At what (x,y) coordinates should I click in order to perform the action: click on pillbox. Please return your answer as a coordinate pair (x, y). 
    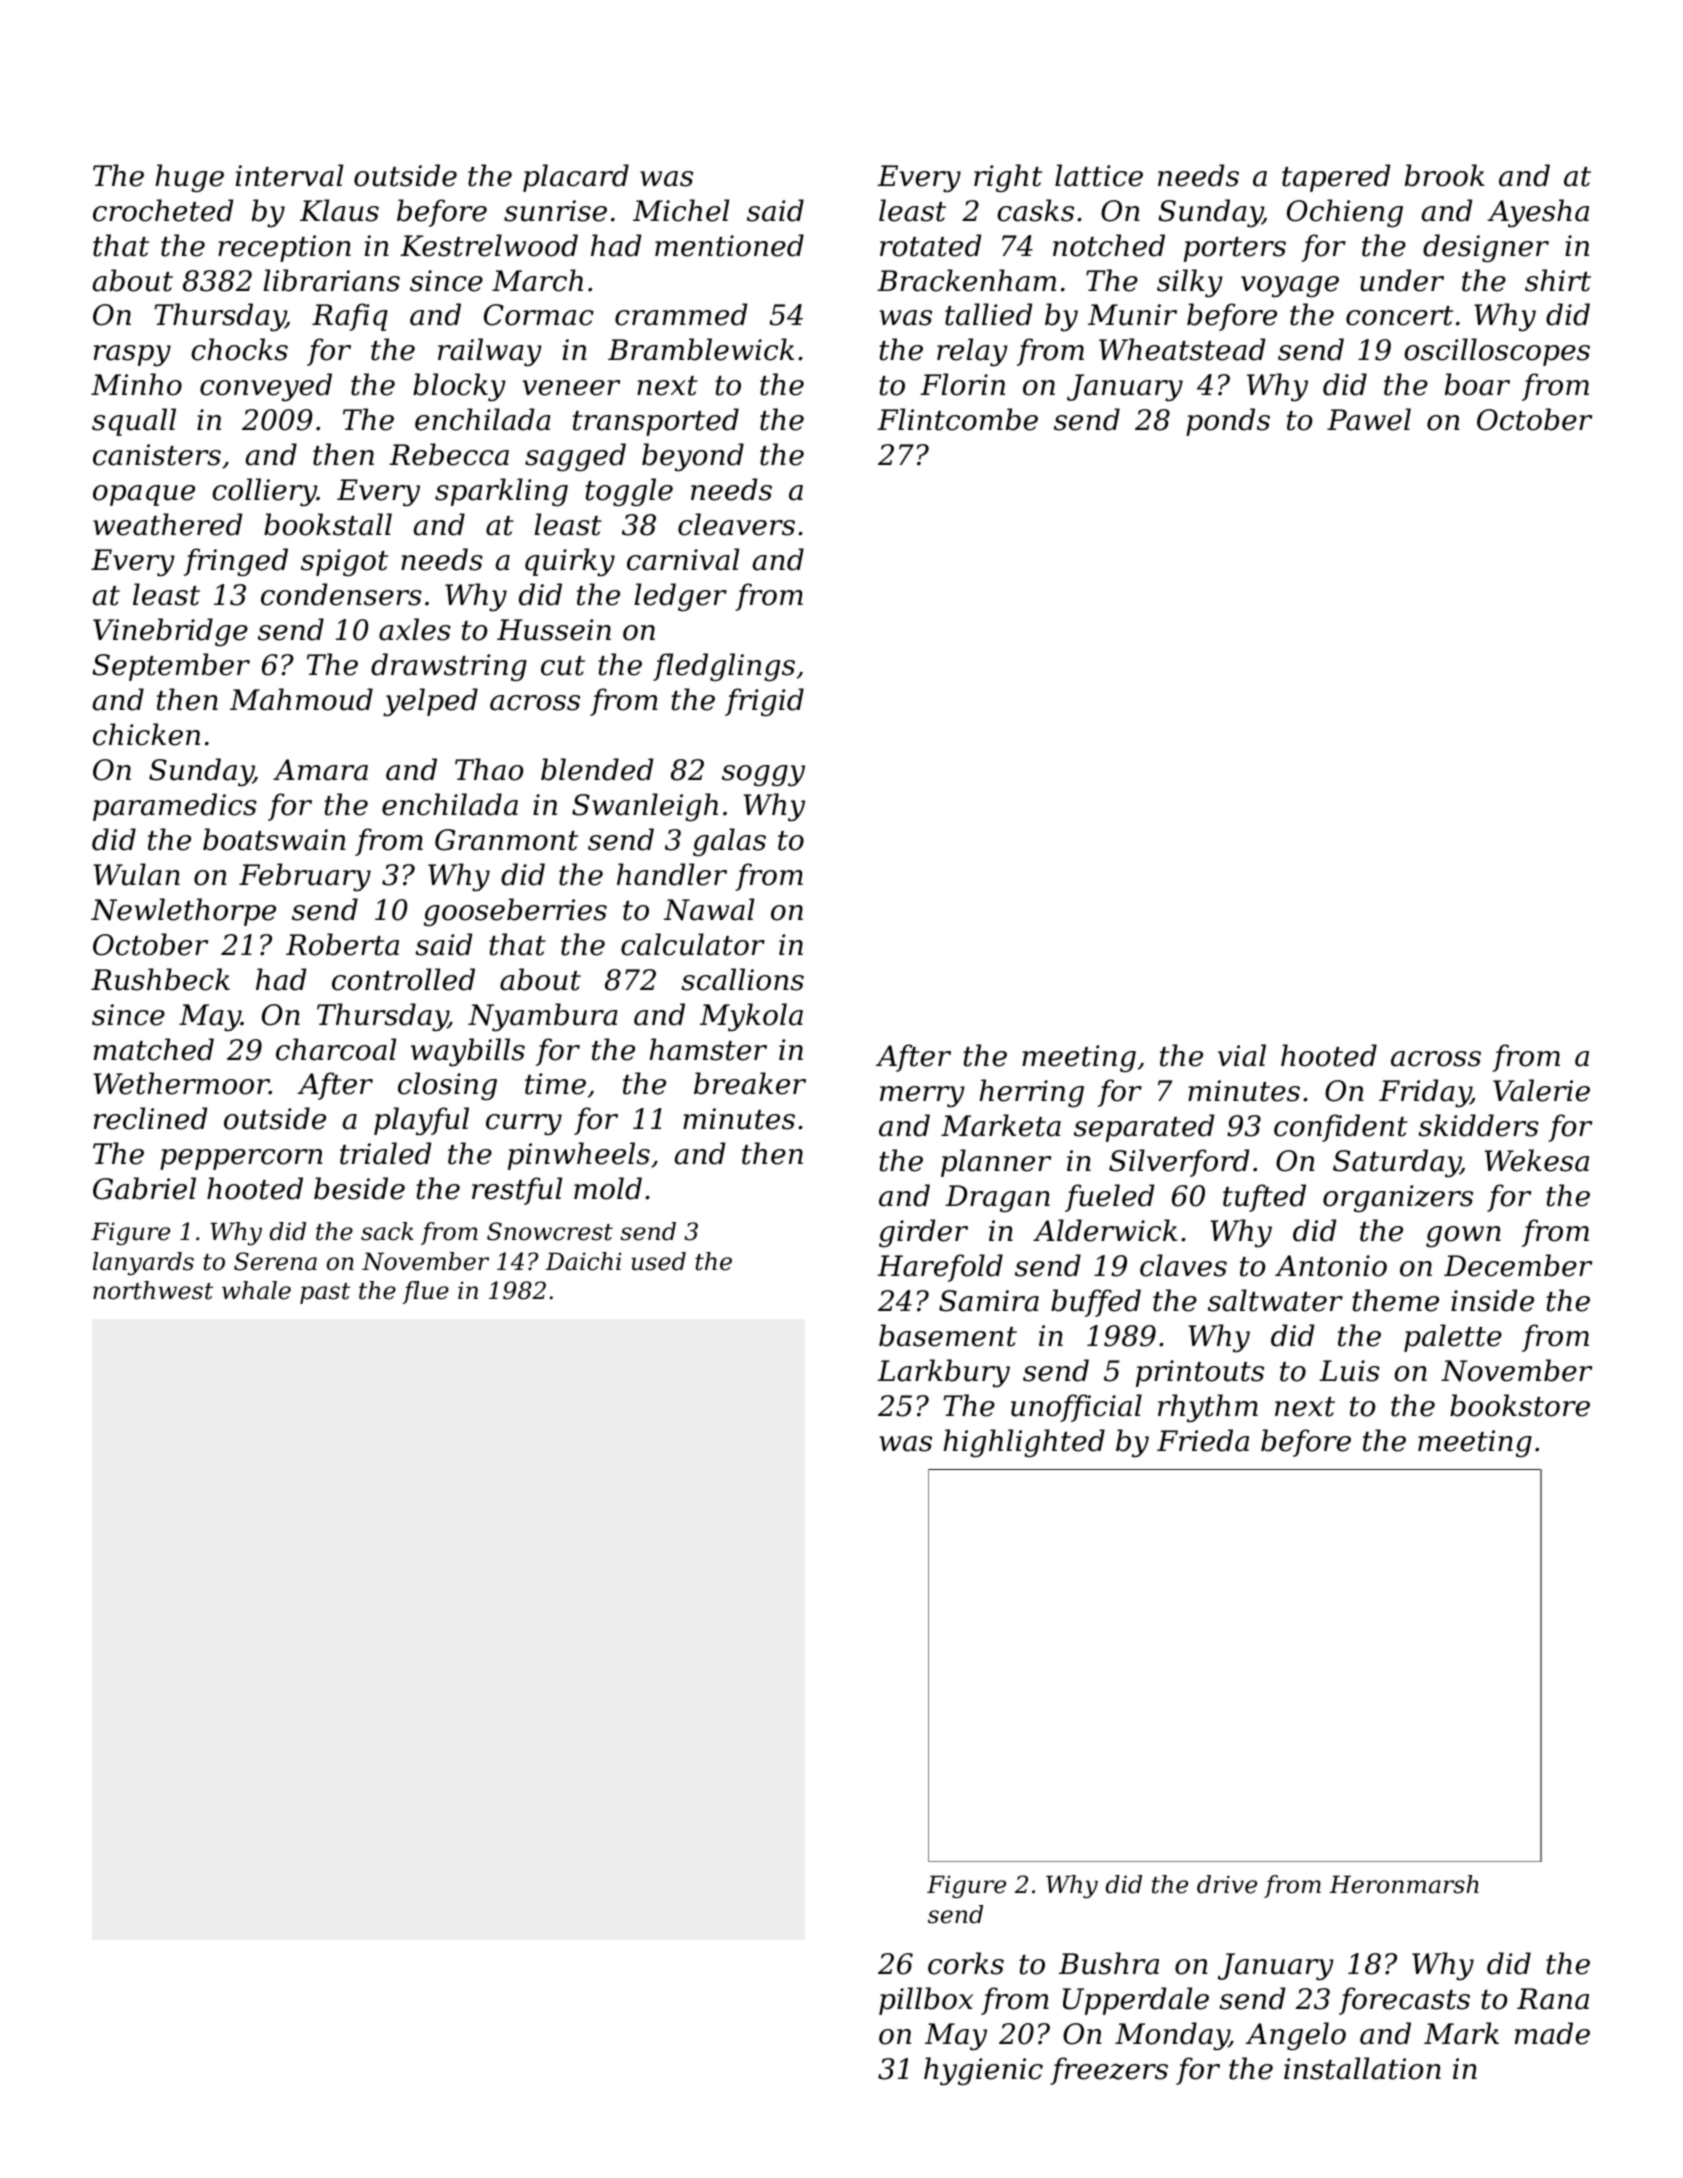
    Looking at the image, I should click on (926, 2001).
